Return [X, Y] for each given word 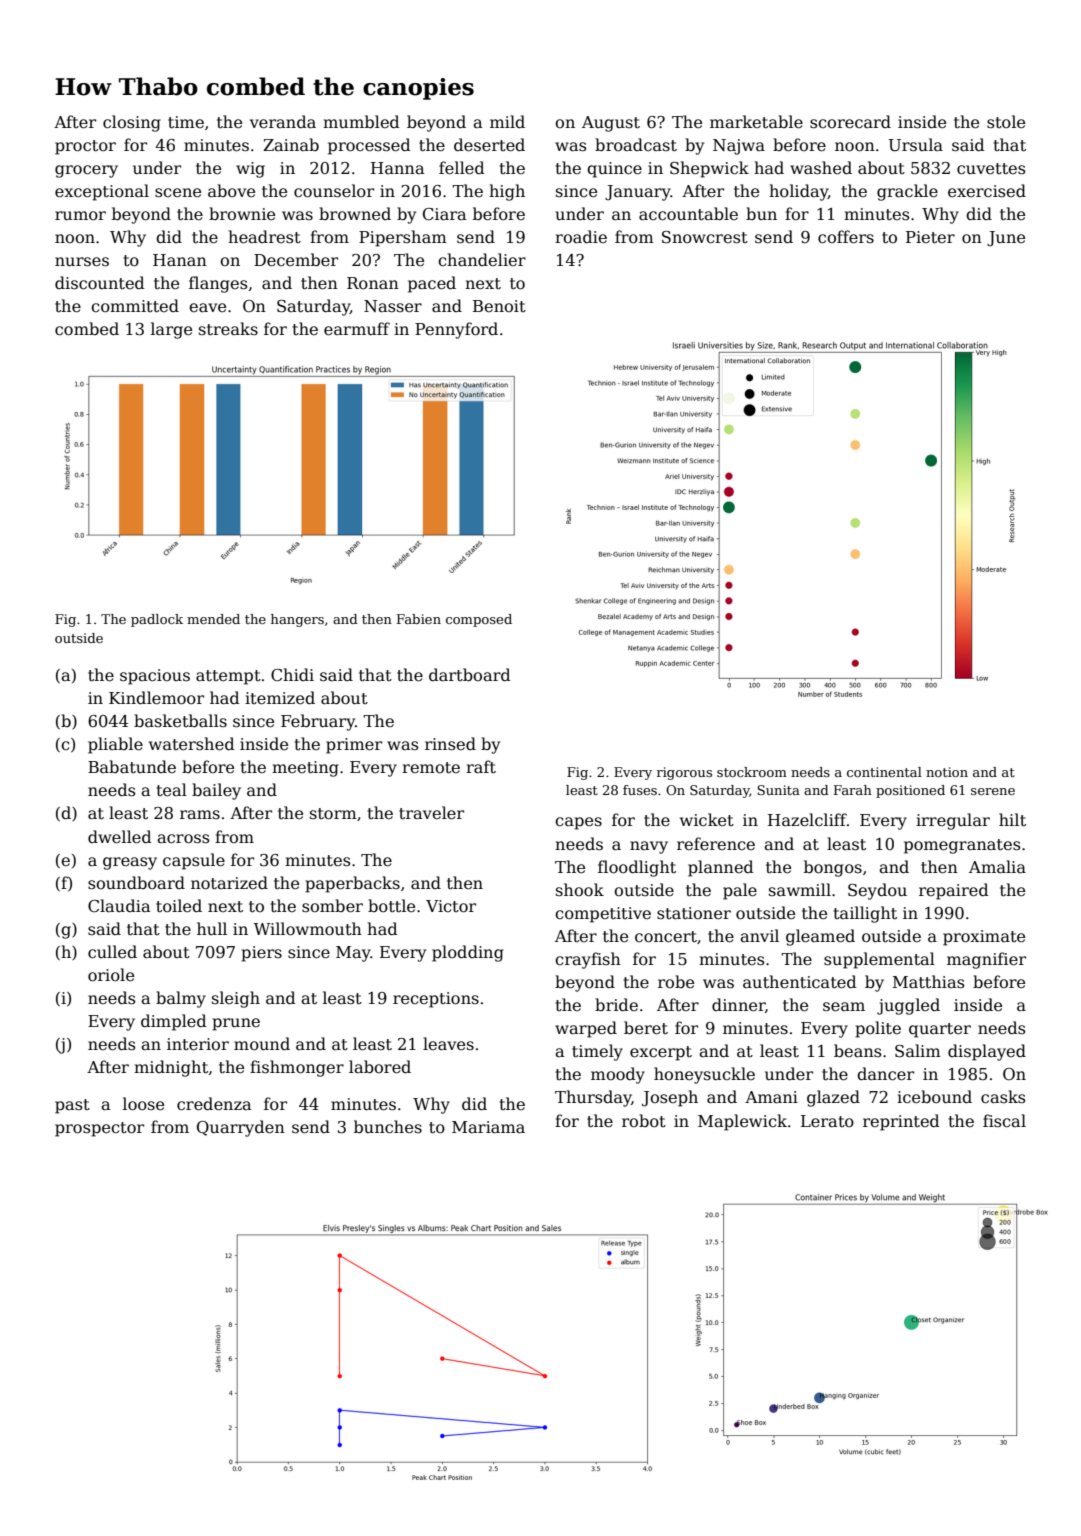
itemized [280, 698]
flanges [218, 284]
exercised [987, 191]
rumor [80, 215]
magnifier [986, 960]
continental [884, 772]
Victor [451, 906]
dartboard [470, 675]
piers [261, 954]
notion [947, 772]
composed [479, 620]
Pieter [930, 237]
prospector [99, 1129]
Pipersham [403, 238]
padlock [157, 620]
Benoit [499, 306]
